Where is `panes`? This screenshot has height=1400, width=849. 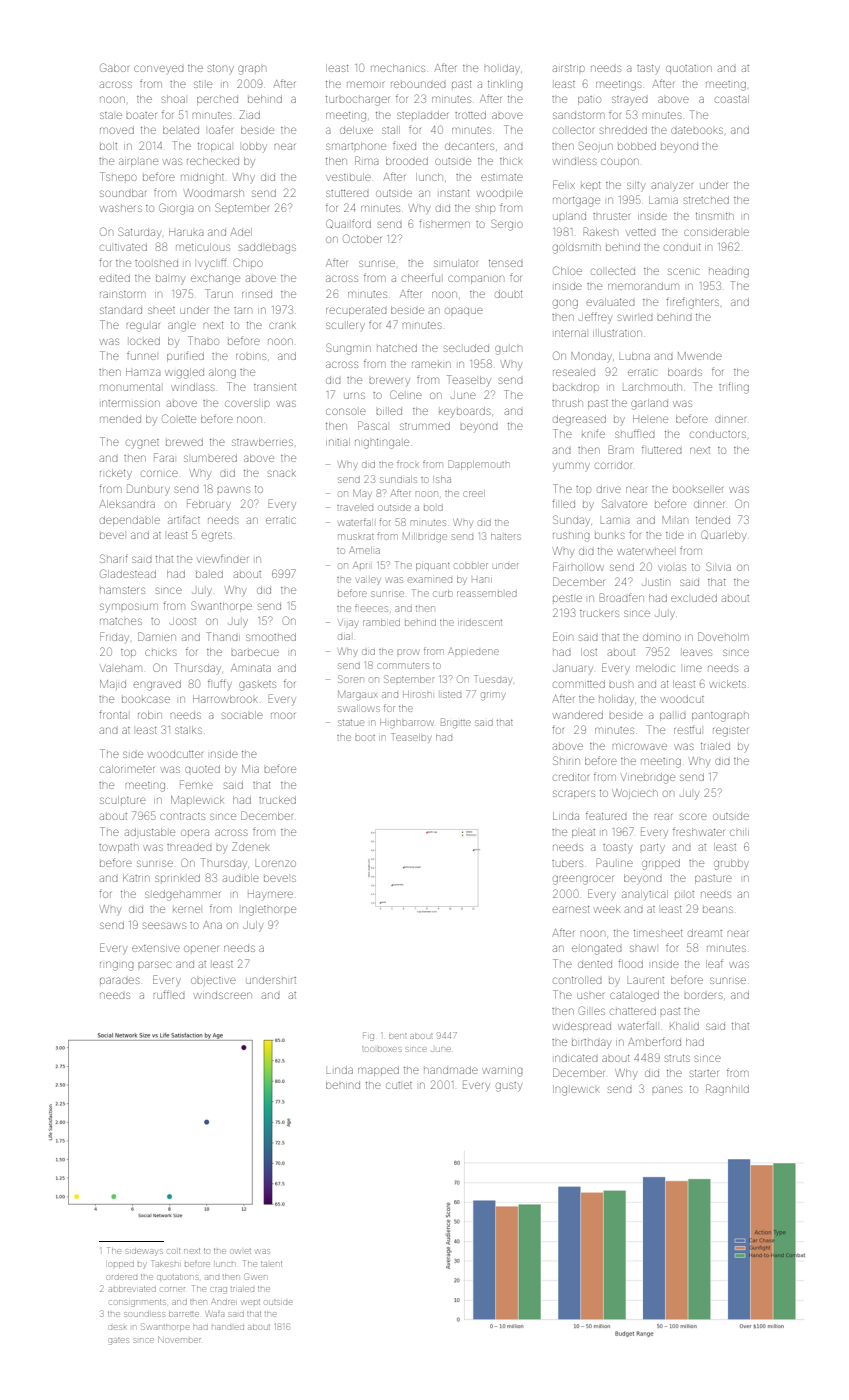 panes is located at coordinates (667, 1089).
